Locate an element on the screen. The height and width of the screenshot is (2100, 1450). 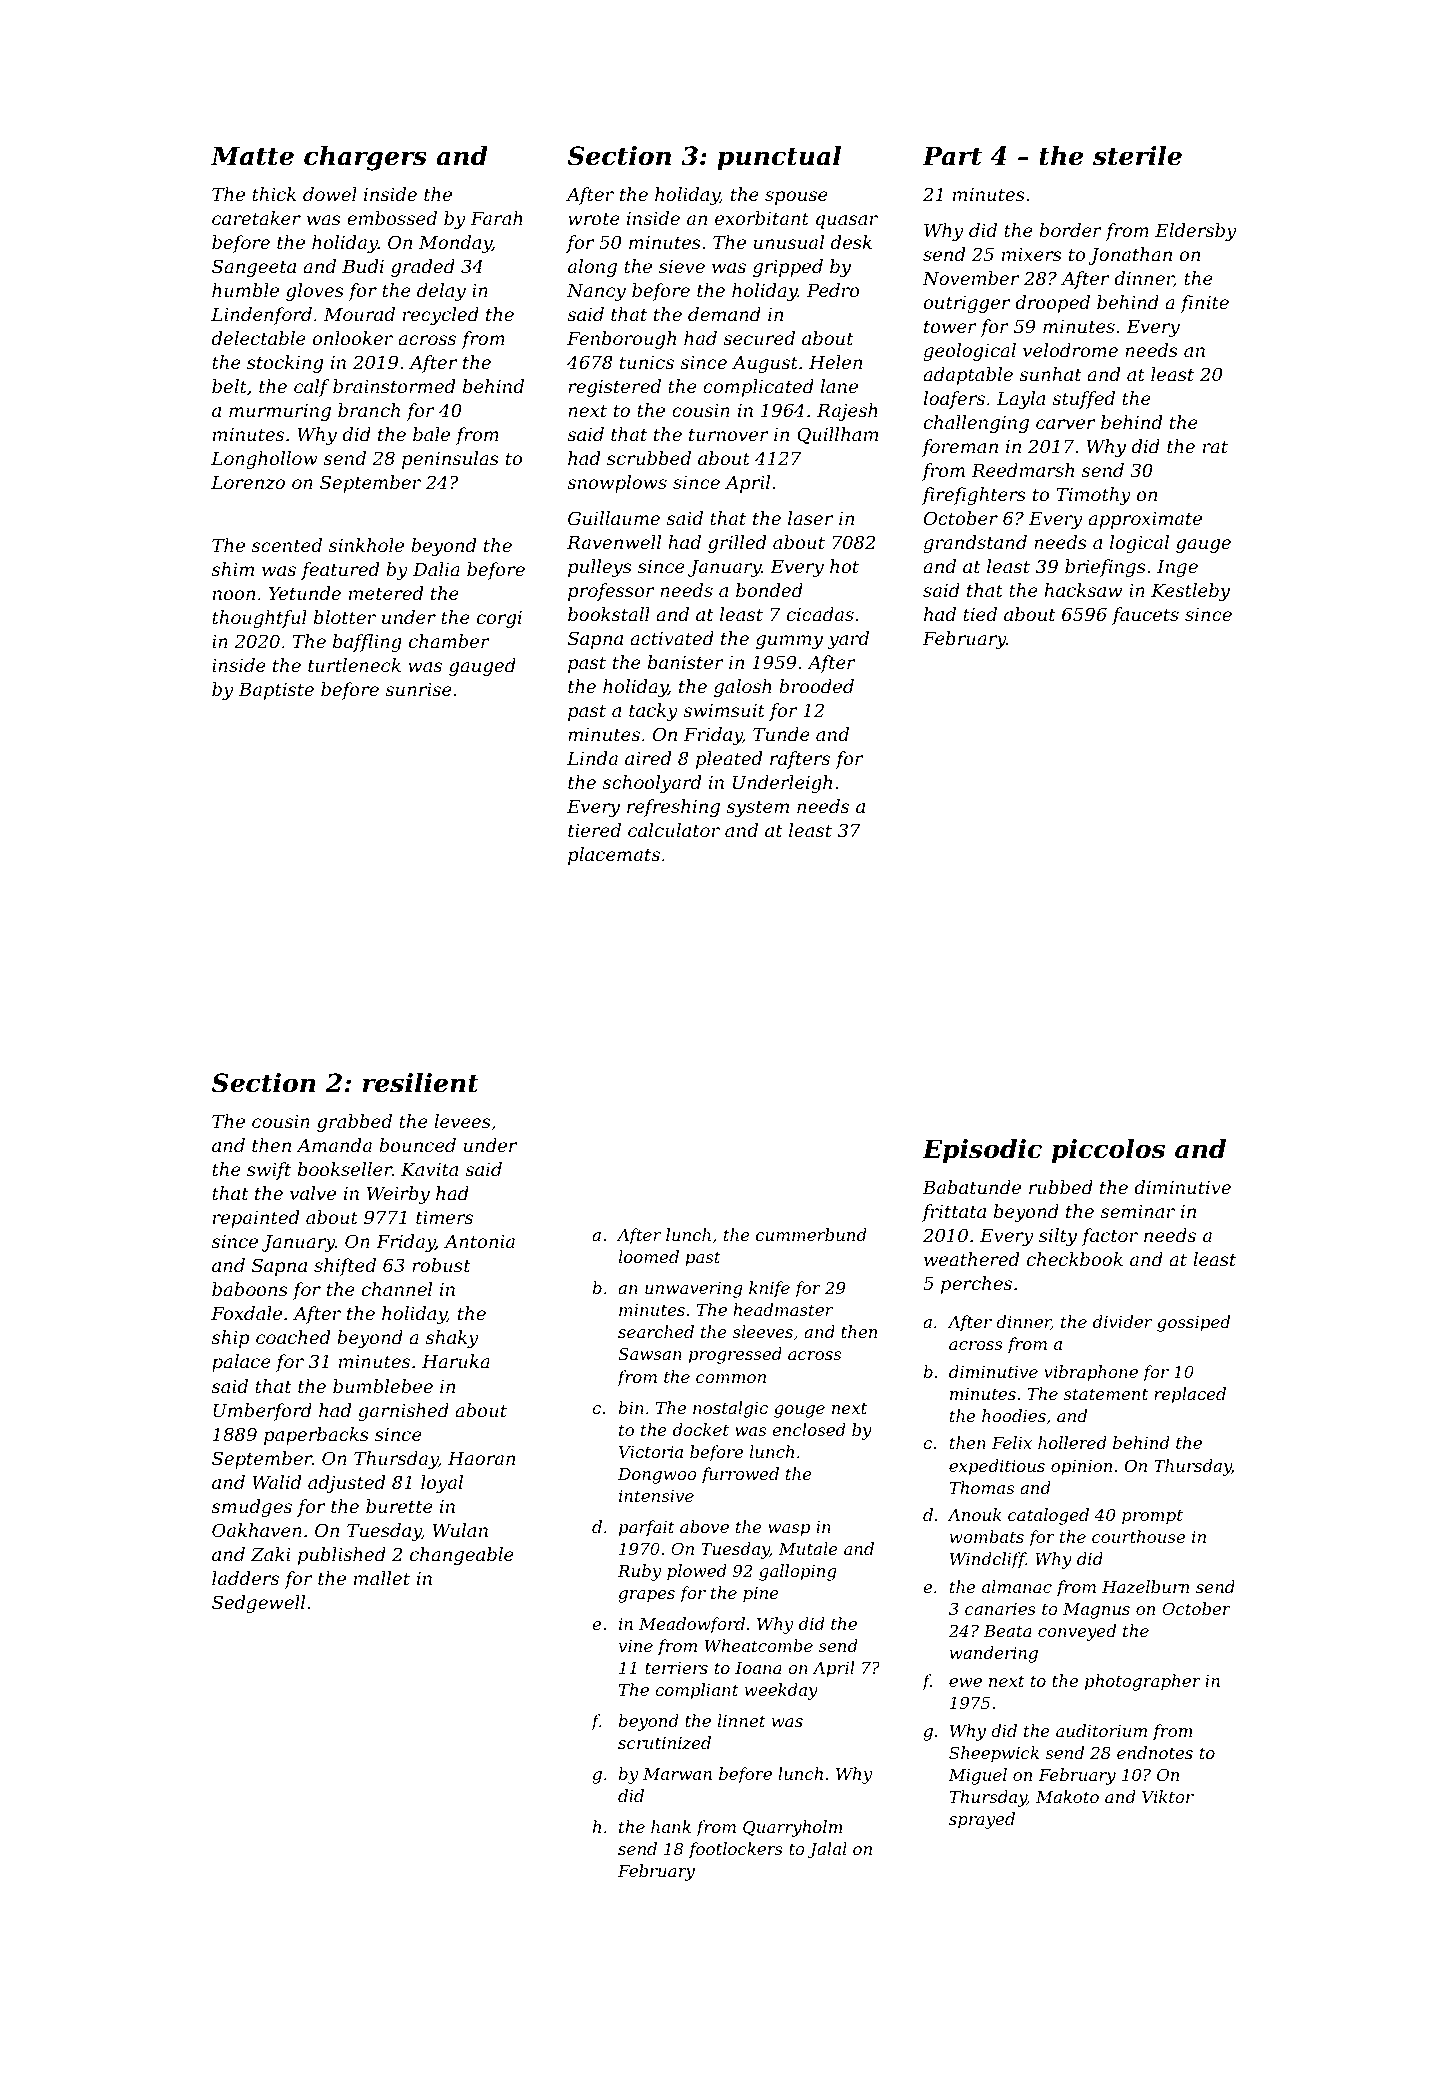
footlockers is located at coordinates (736, 1850).
